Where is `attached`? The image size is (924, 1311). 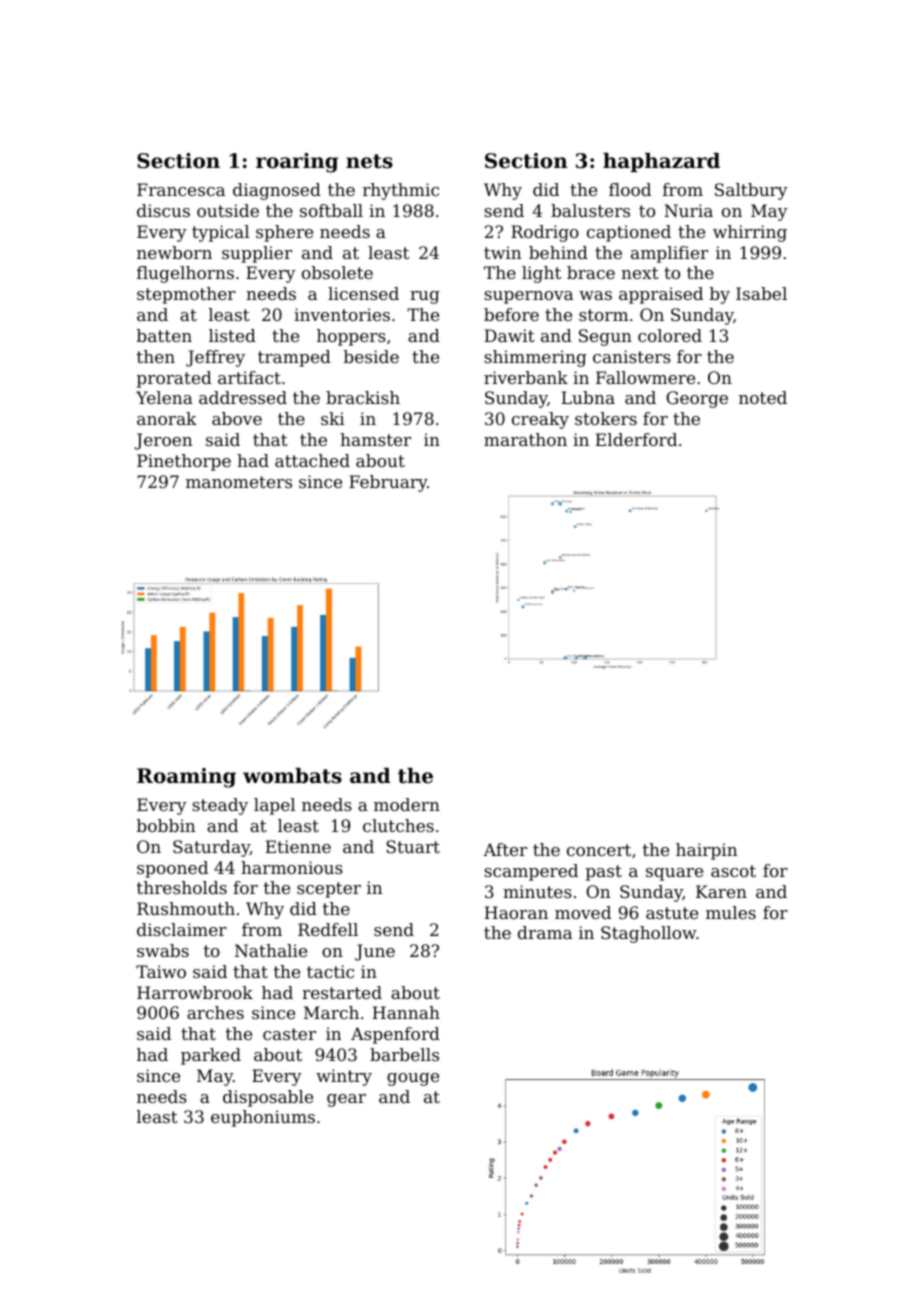 attached is located at coordinates (312, 460).
